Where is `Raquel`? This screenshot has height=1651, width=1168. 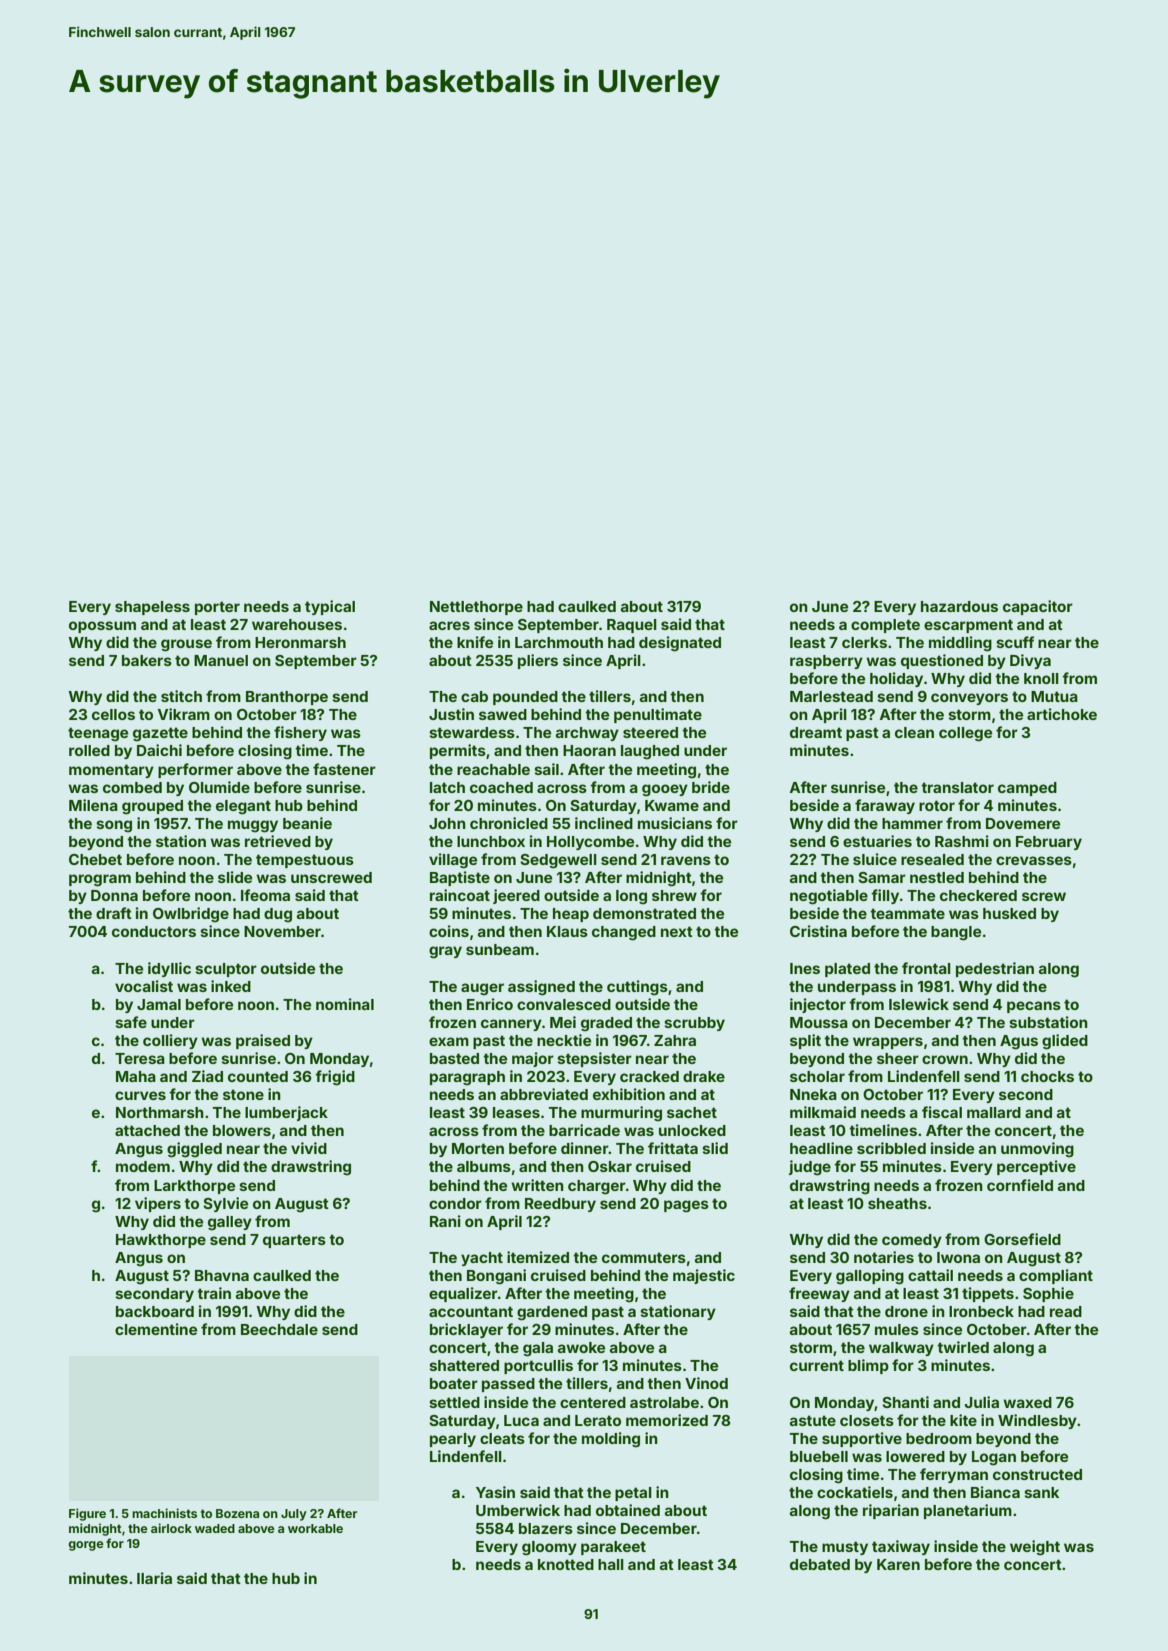
Raquel is located at coordinates (632, 626).
